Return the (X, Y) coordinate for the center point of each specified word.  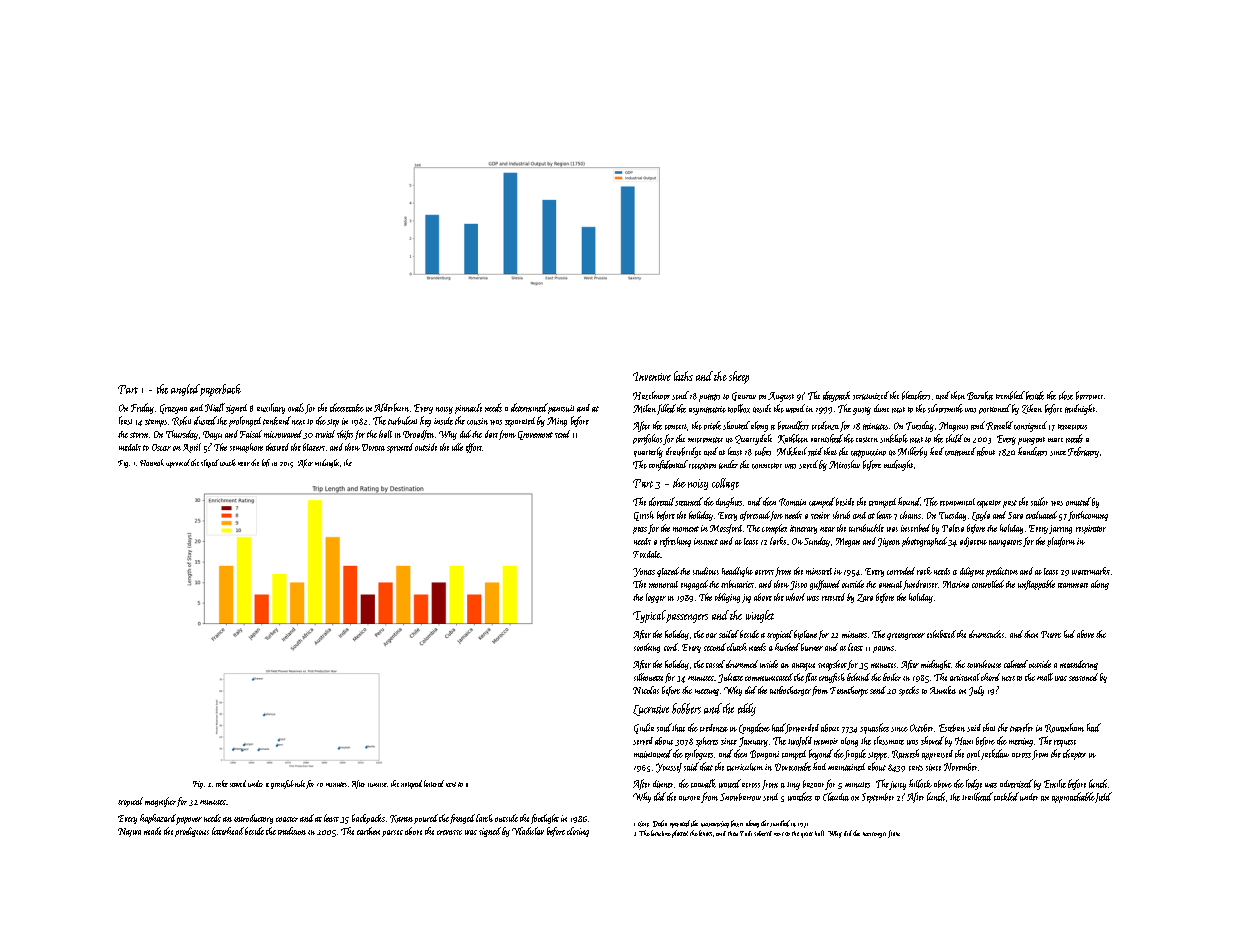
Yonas (644, 572)
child (954, 438)
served (643, 741)
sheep (739, 377)
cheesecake (347, 407)
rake (222, 783)
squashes (874, 728)
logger (656, 598)
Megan (848, 542)
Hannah (152, 462)
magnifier (160, 802)
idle (457, 447)
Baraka (980, 395)
